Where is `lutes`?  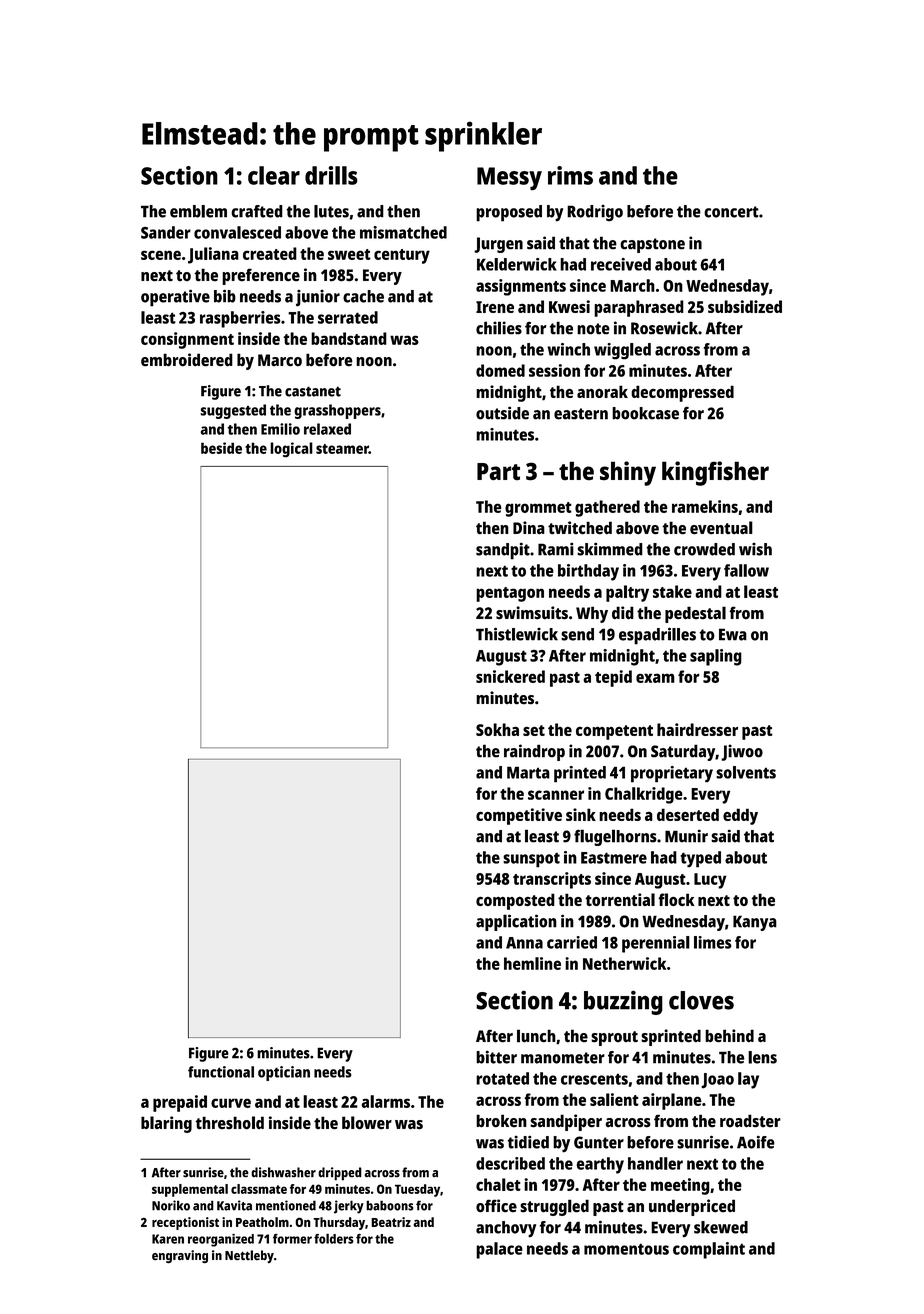 lutes is located at coordinates (331, 211).
